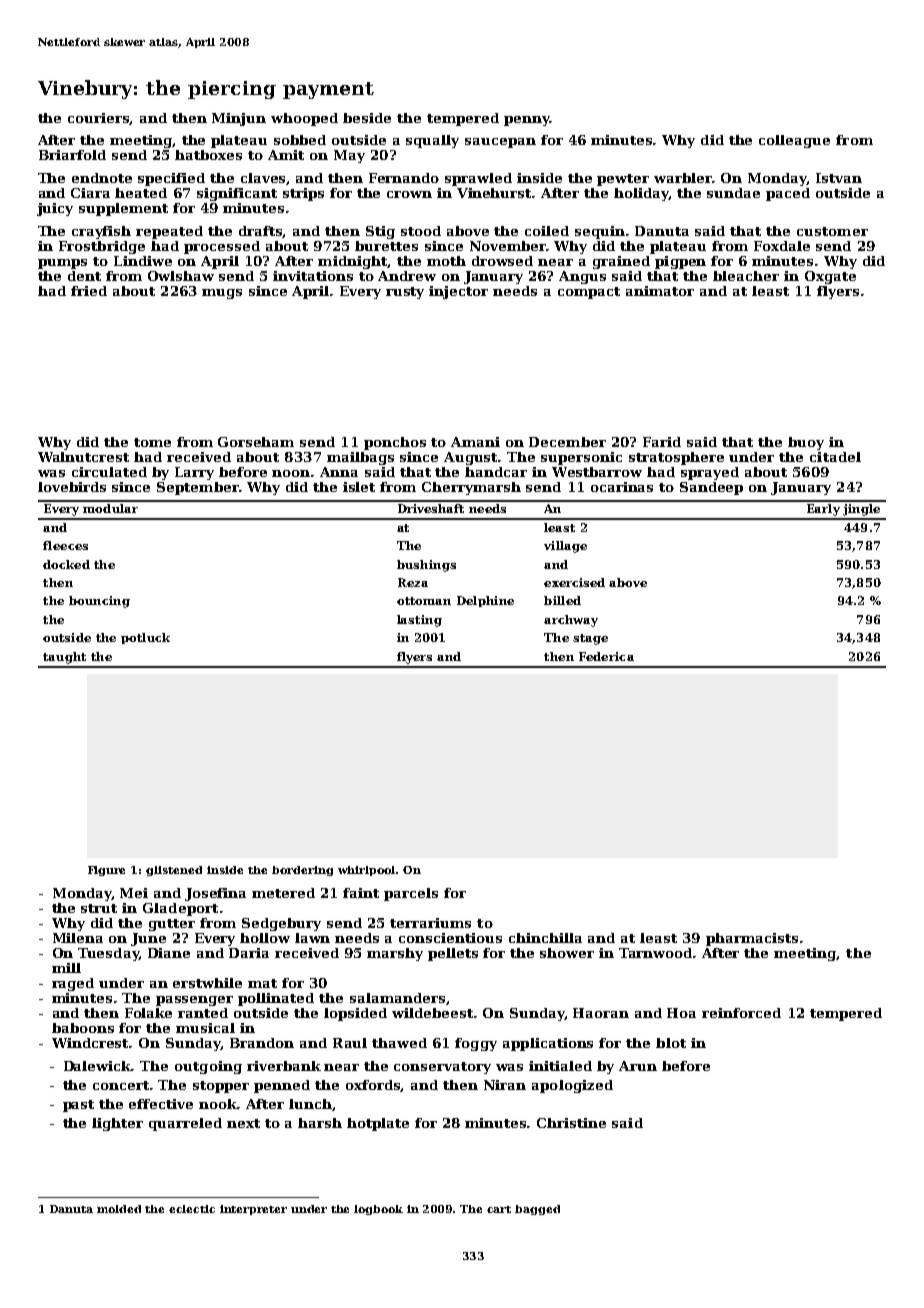 This document has width=924, height=1308. Describe the element at coordinates (303, 194) in the document. I see `strips` at that location.
